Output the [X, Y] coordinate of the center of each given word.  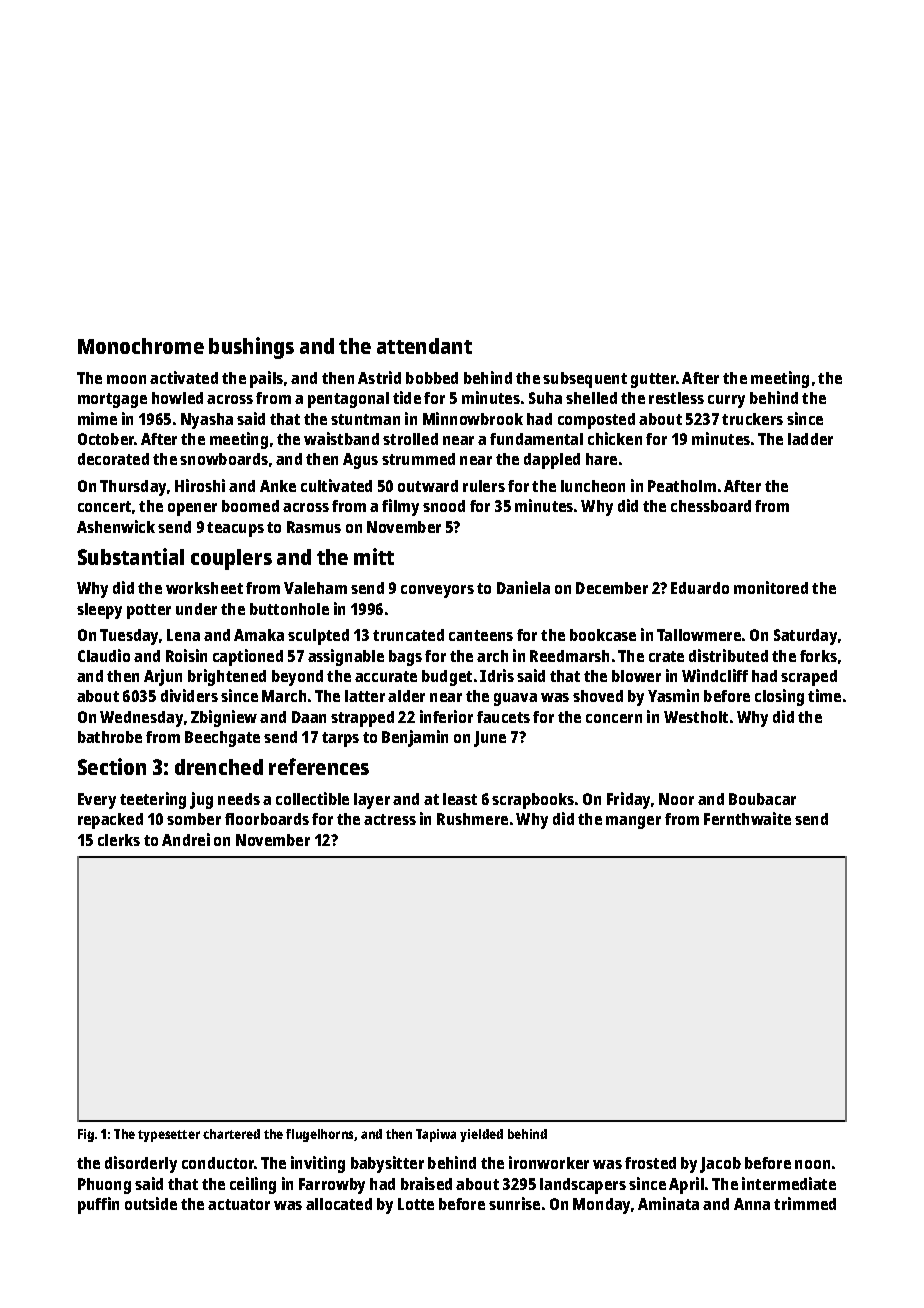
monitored [771, 587]
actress [390, 819]
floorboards [267, 819]
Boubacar [762, 799]
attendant [424, 346]
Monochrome [141, 346]
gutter [653, 380]
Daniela [523, 587]
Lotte [416, 1204]
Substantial [131, 556]
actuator [239, 1204]
